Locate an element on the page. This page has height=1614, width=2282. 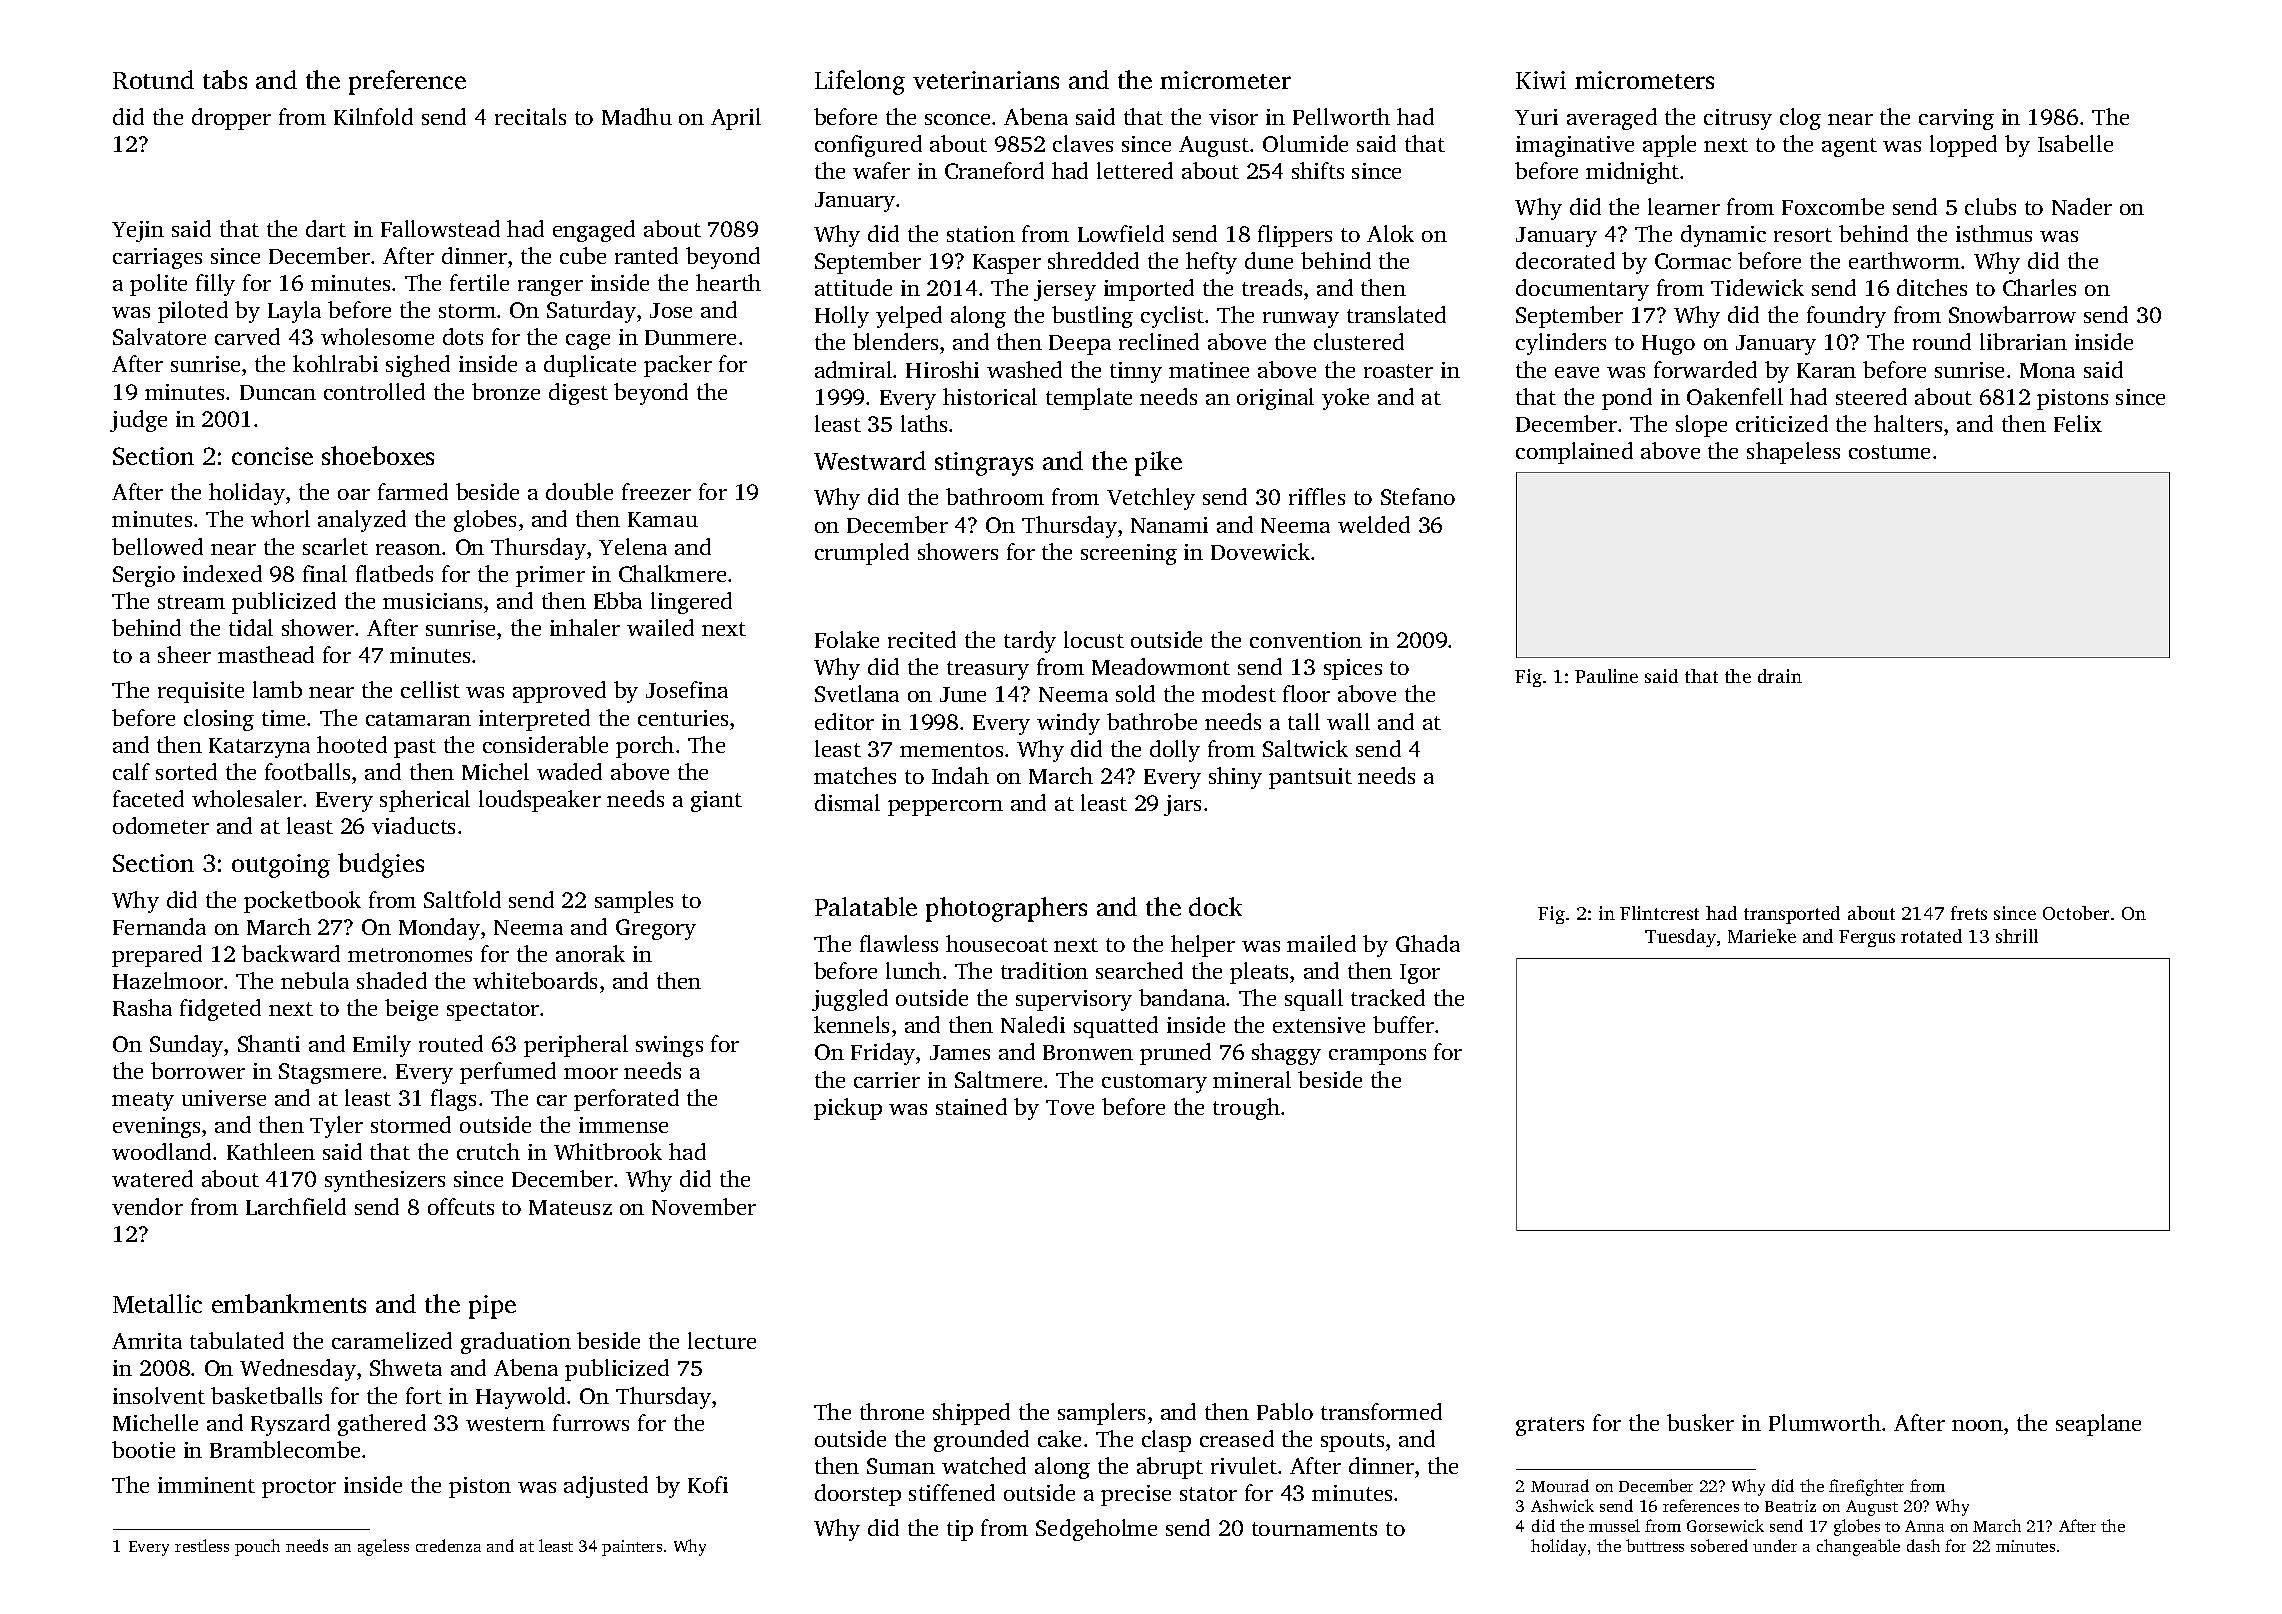
ageless is located at coordinates (383, 1547).
